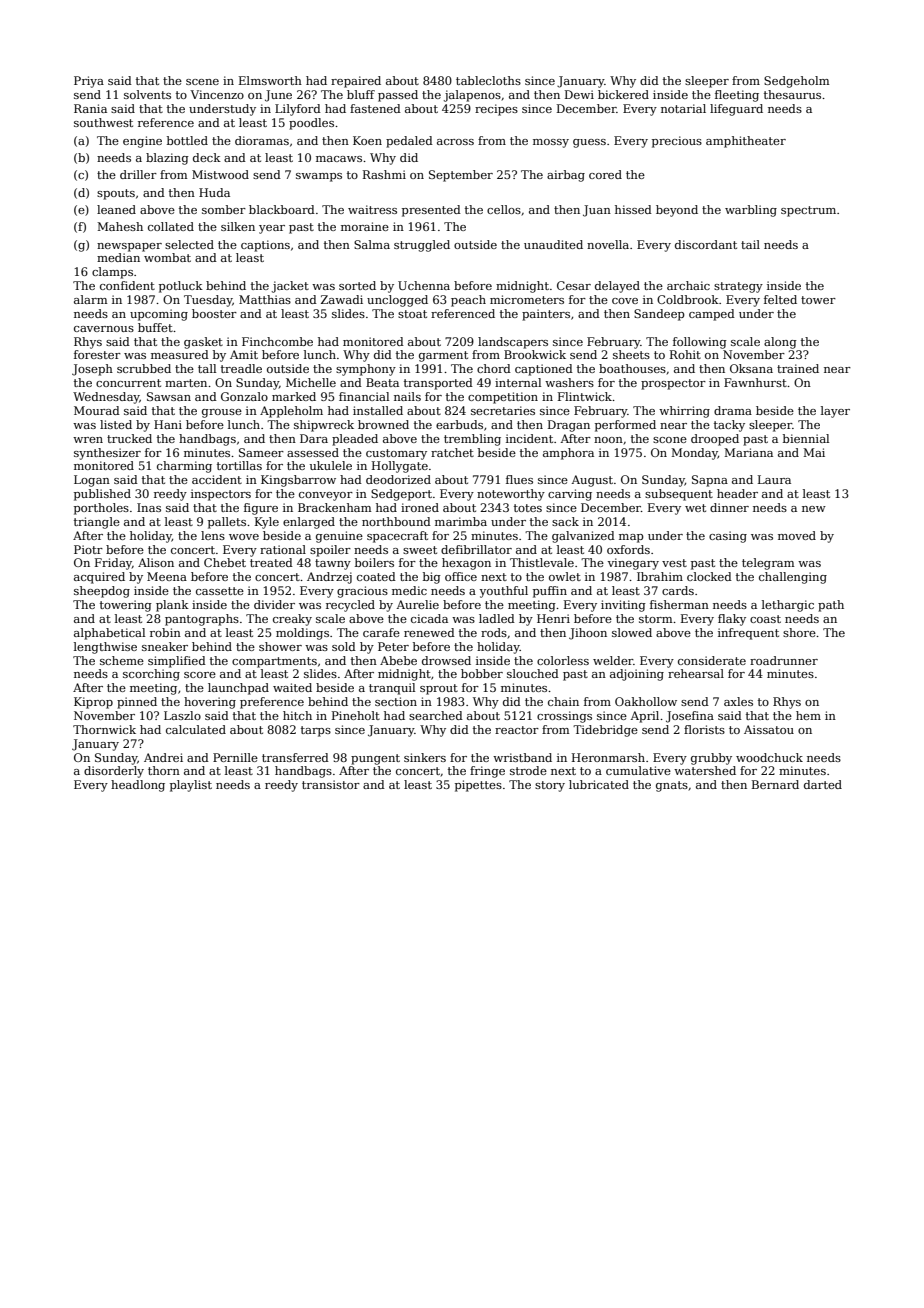  Describe the element at coordinates (104, 329) in the screenshot. I see `cavernous` at that location.
